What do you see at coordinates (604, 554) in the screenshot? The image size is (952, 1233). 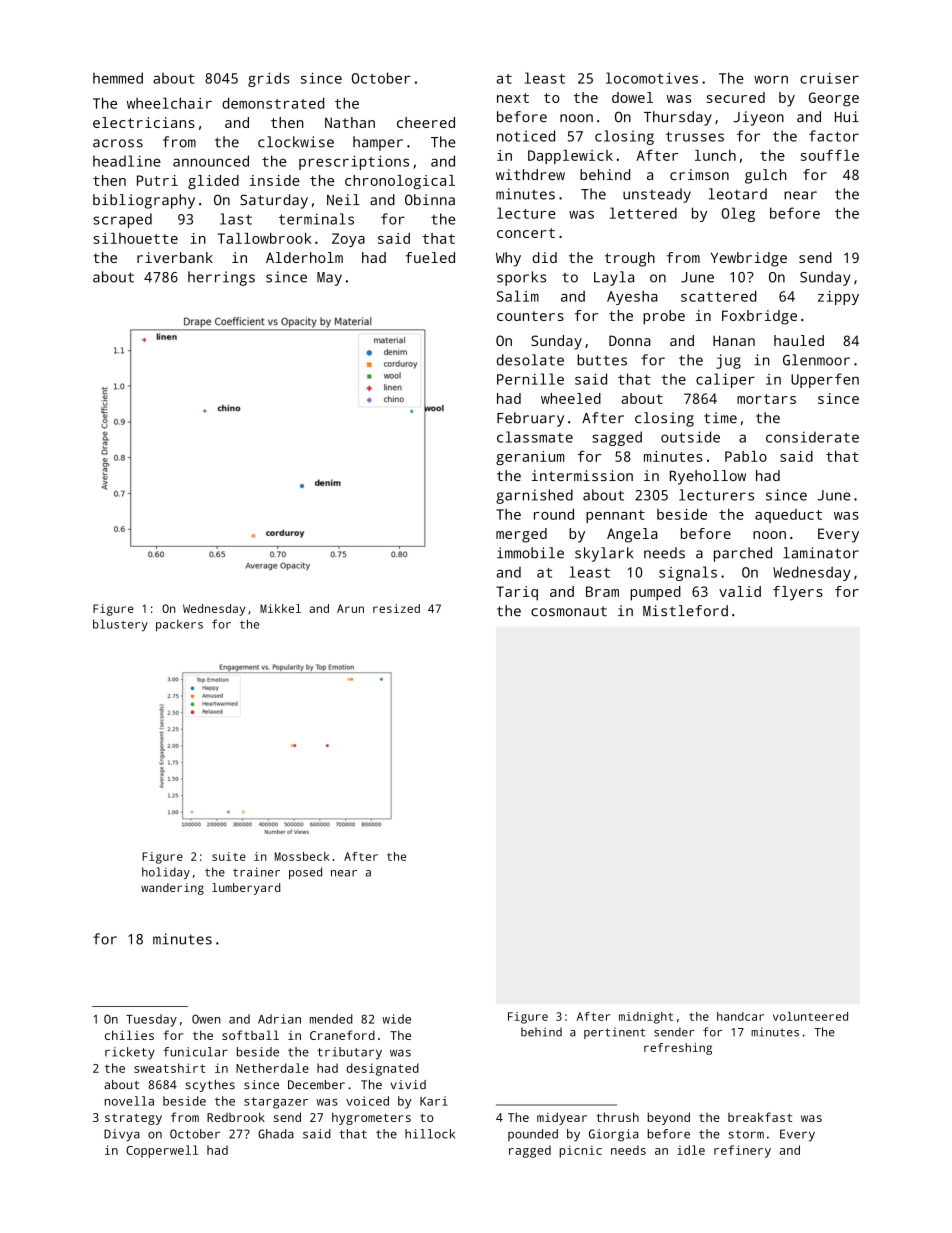 I see `skylark` at bounding box center [604, 554].
